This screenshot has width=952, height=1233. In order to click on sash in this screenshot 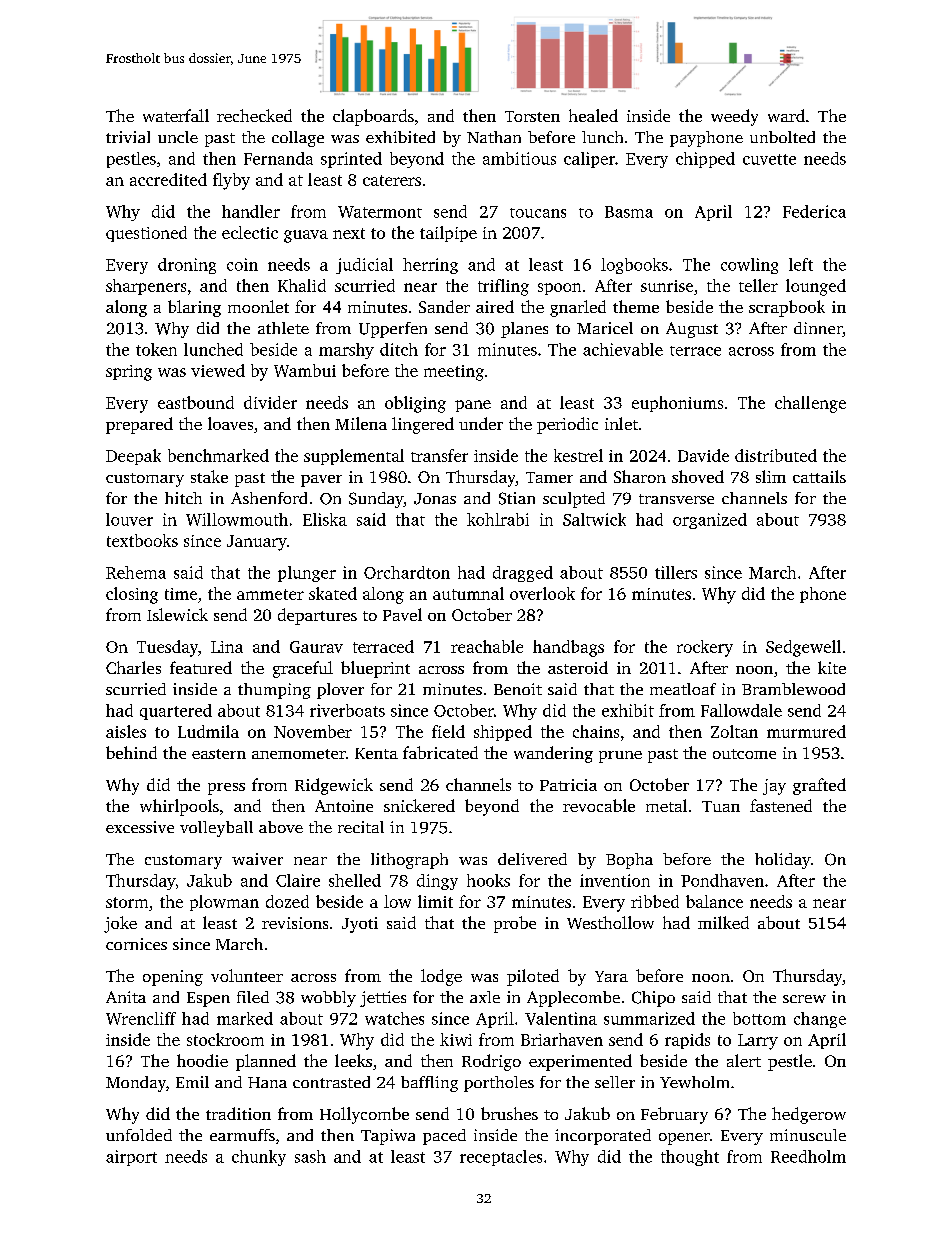, I will do `click(310, 1156)`.
